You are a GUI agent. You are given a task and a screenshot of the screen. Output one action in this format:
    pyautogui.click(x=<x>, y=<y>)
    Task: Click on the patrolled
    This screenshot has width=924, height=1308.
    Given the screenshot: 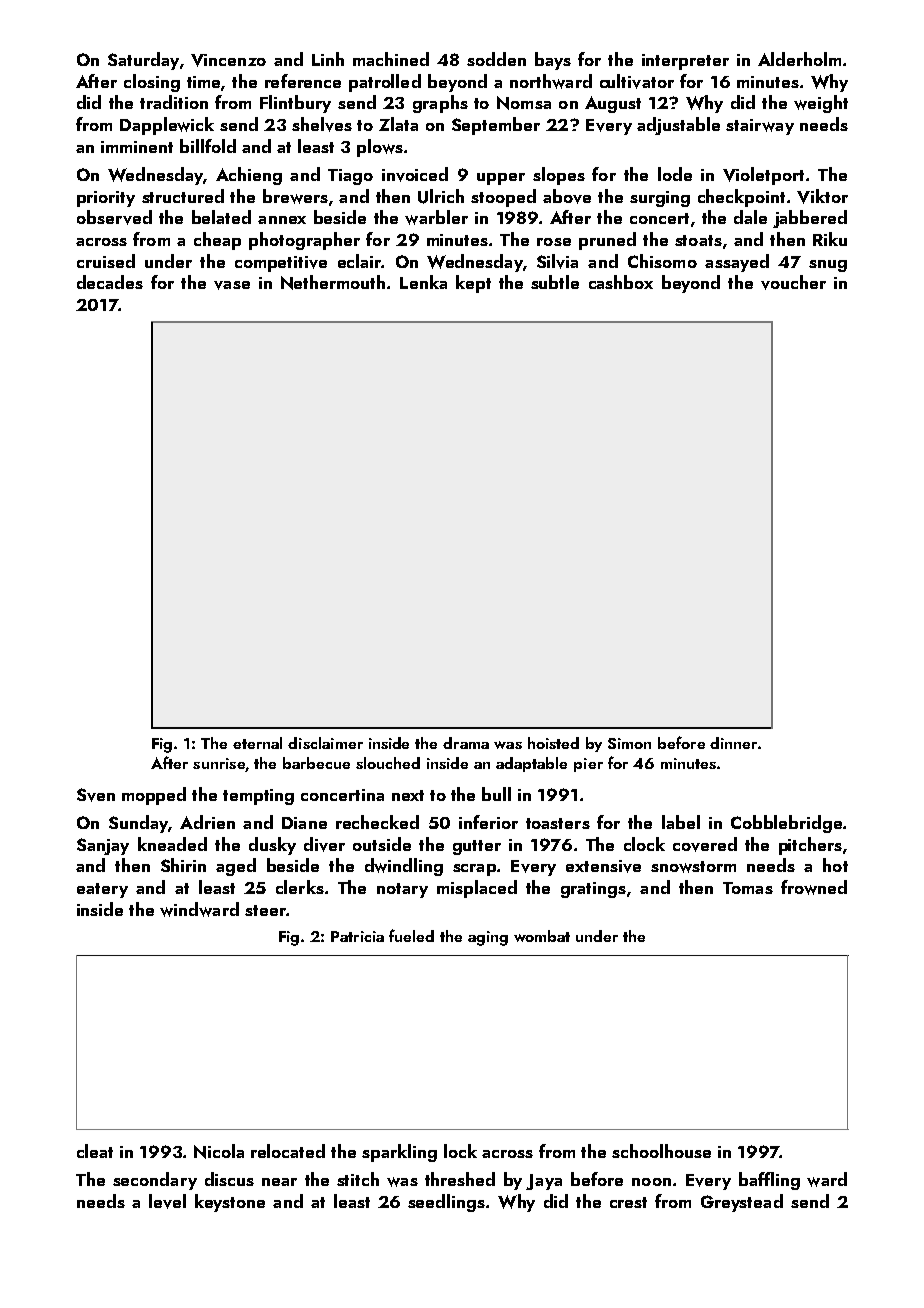 What is the action you would take?
    pyautogui.click(x=385, y=83)
